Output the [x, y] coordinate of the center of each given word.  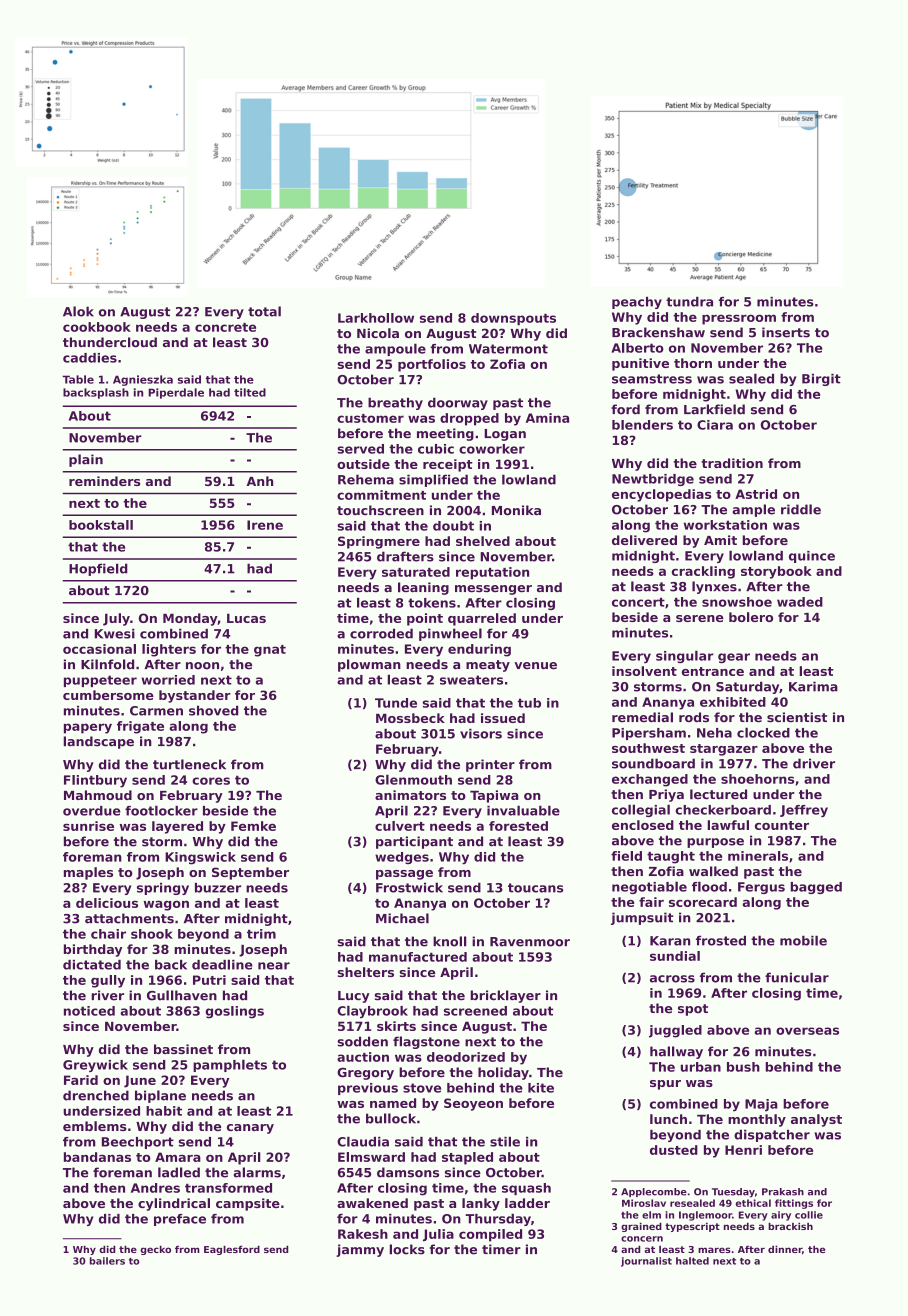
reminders [104, 481]
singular [685, 657]
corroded [381, 633]
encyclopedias [661, 495]
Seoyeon [473, 1104]
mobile [803, 941]
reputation [492, 573]
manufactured [418, 957]
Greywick [95, 1066]
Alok [78, 311]
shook [152, 934]
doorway [458, 403]
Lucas [246, 618]
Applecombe [654, 1192]
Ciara [715, 425]
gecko [155, 1250]
